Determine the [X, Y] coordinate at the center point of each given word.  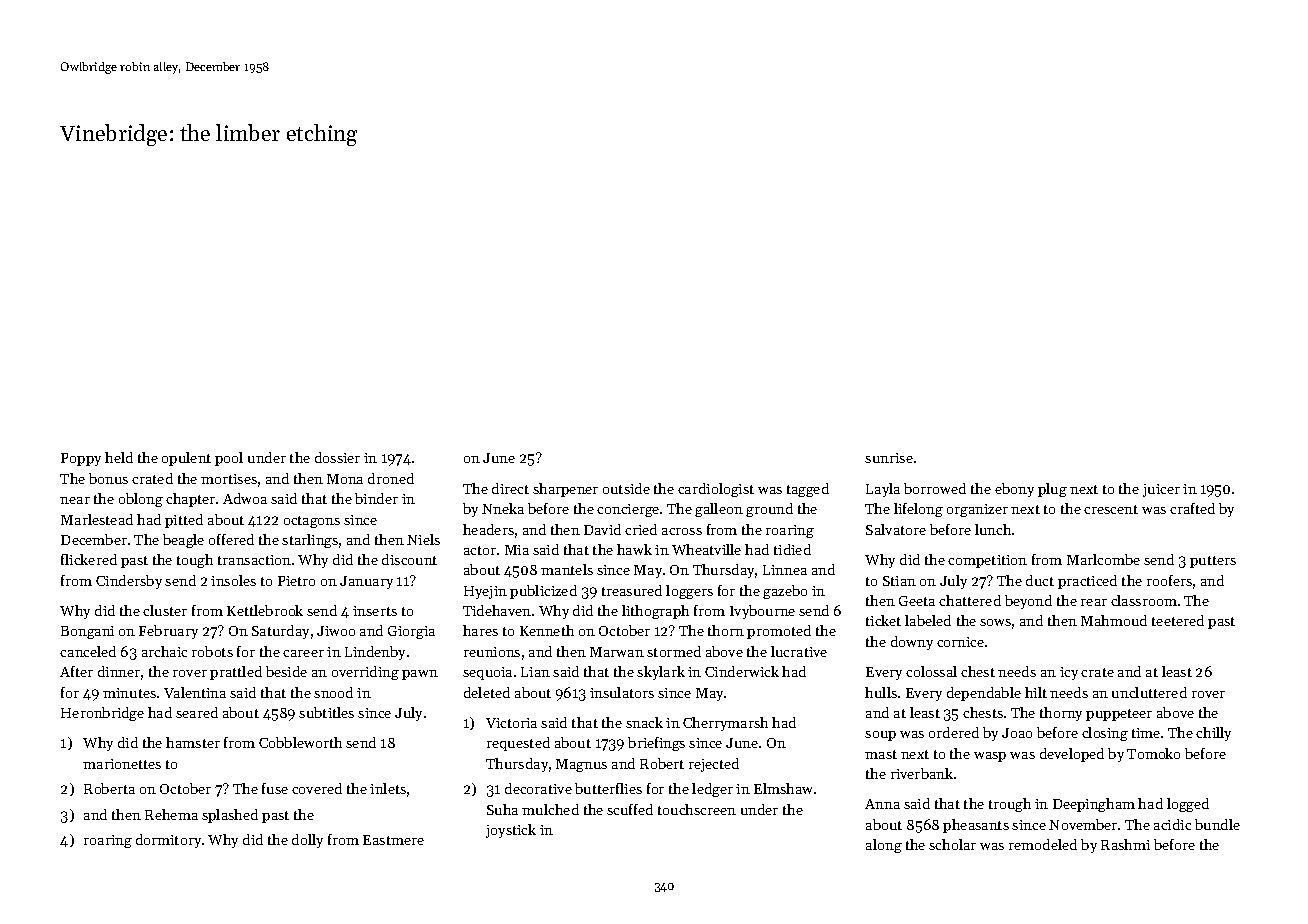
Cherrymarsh [725, 724]
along [884, 846]
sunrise [889, 458]
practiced [1087, 582]
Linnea [785, 570]
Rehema [171, 814]
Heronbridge [102, 714]
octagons [312, 522]
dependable [984, 694]
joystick [511, 831]
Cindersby [129, 582]
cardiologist [716, 490]
